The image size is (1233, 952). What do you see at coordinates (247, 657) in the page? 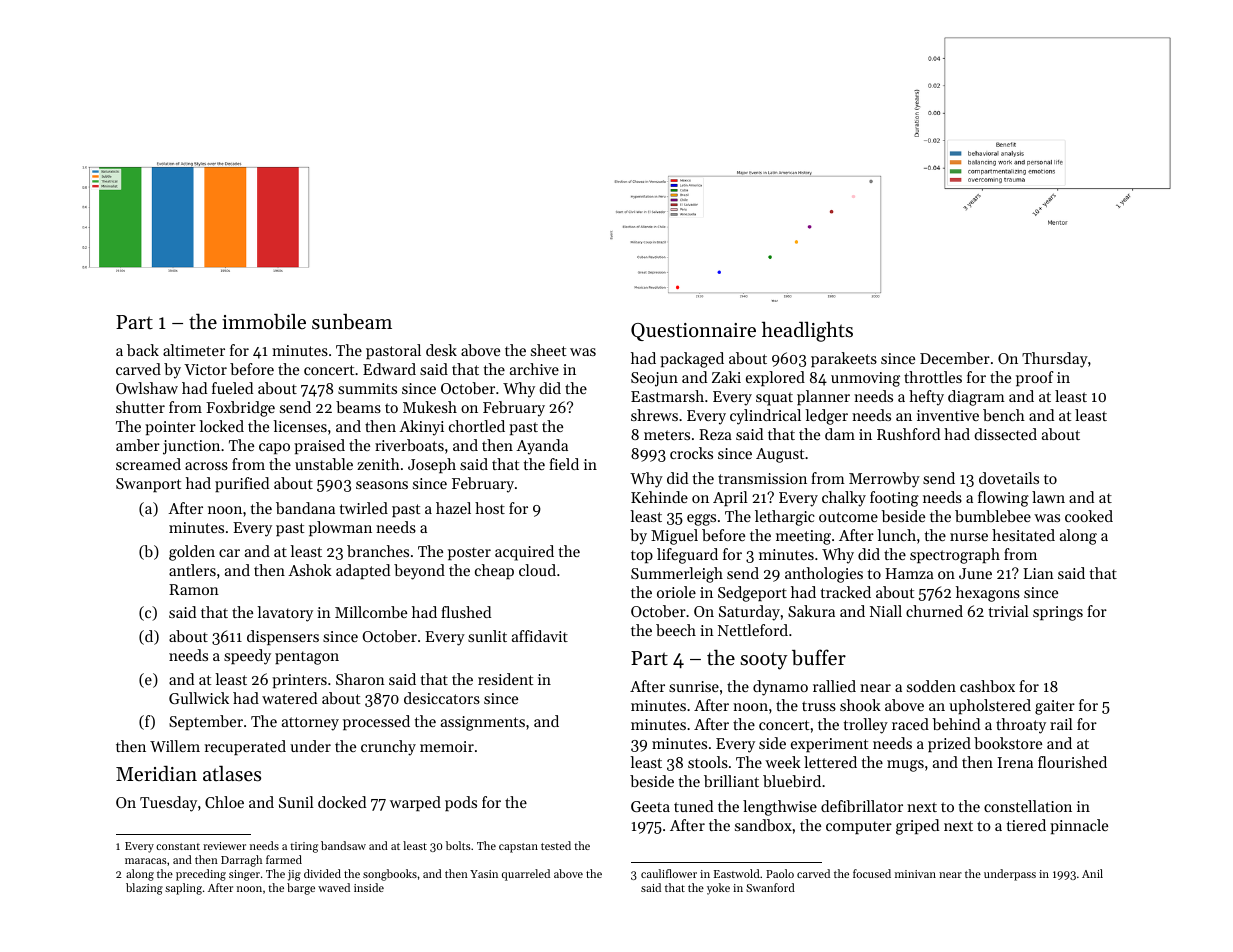
I see `speedy` at bounding box center [247, 657].
